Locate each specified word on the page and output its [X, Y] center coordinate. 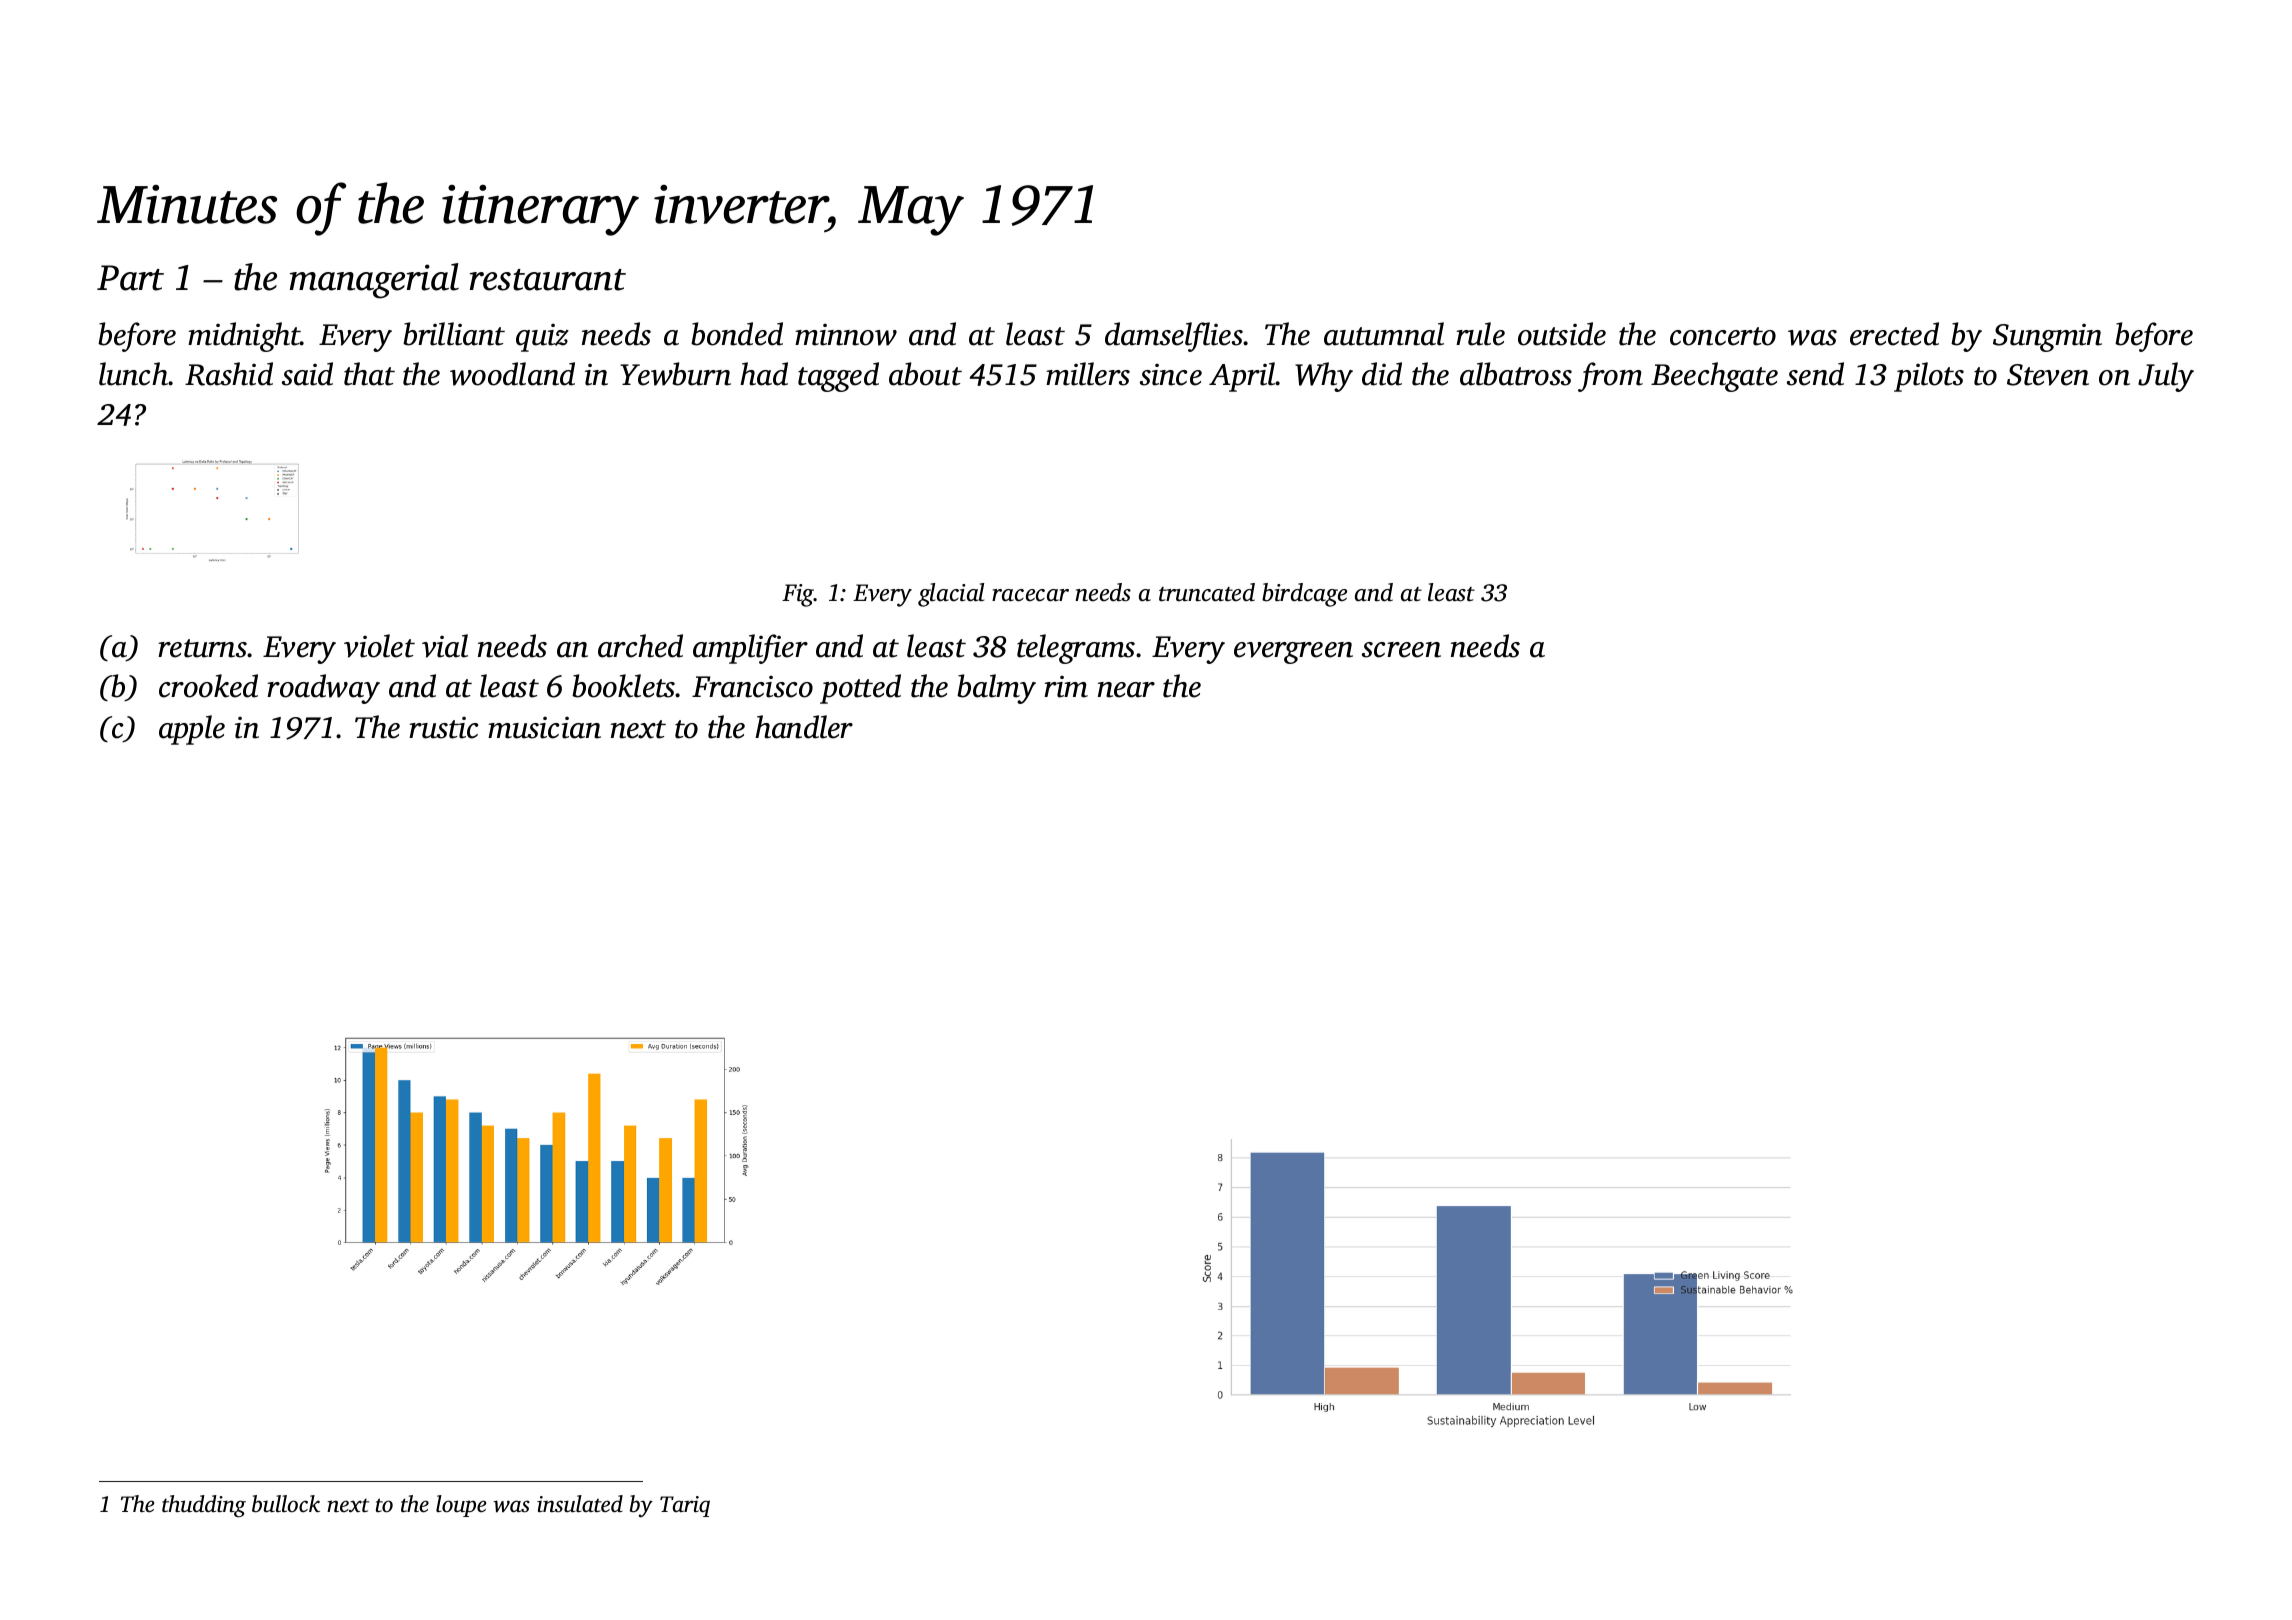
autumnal [1384, 334]
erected [1894, 334]
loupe [461, 1506]
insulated [580, 1504]
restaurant [548, 280]
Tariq [685, 1506]
